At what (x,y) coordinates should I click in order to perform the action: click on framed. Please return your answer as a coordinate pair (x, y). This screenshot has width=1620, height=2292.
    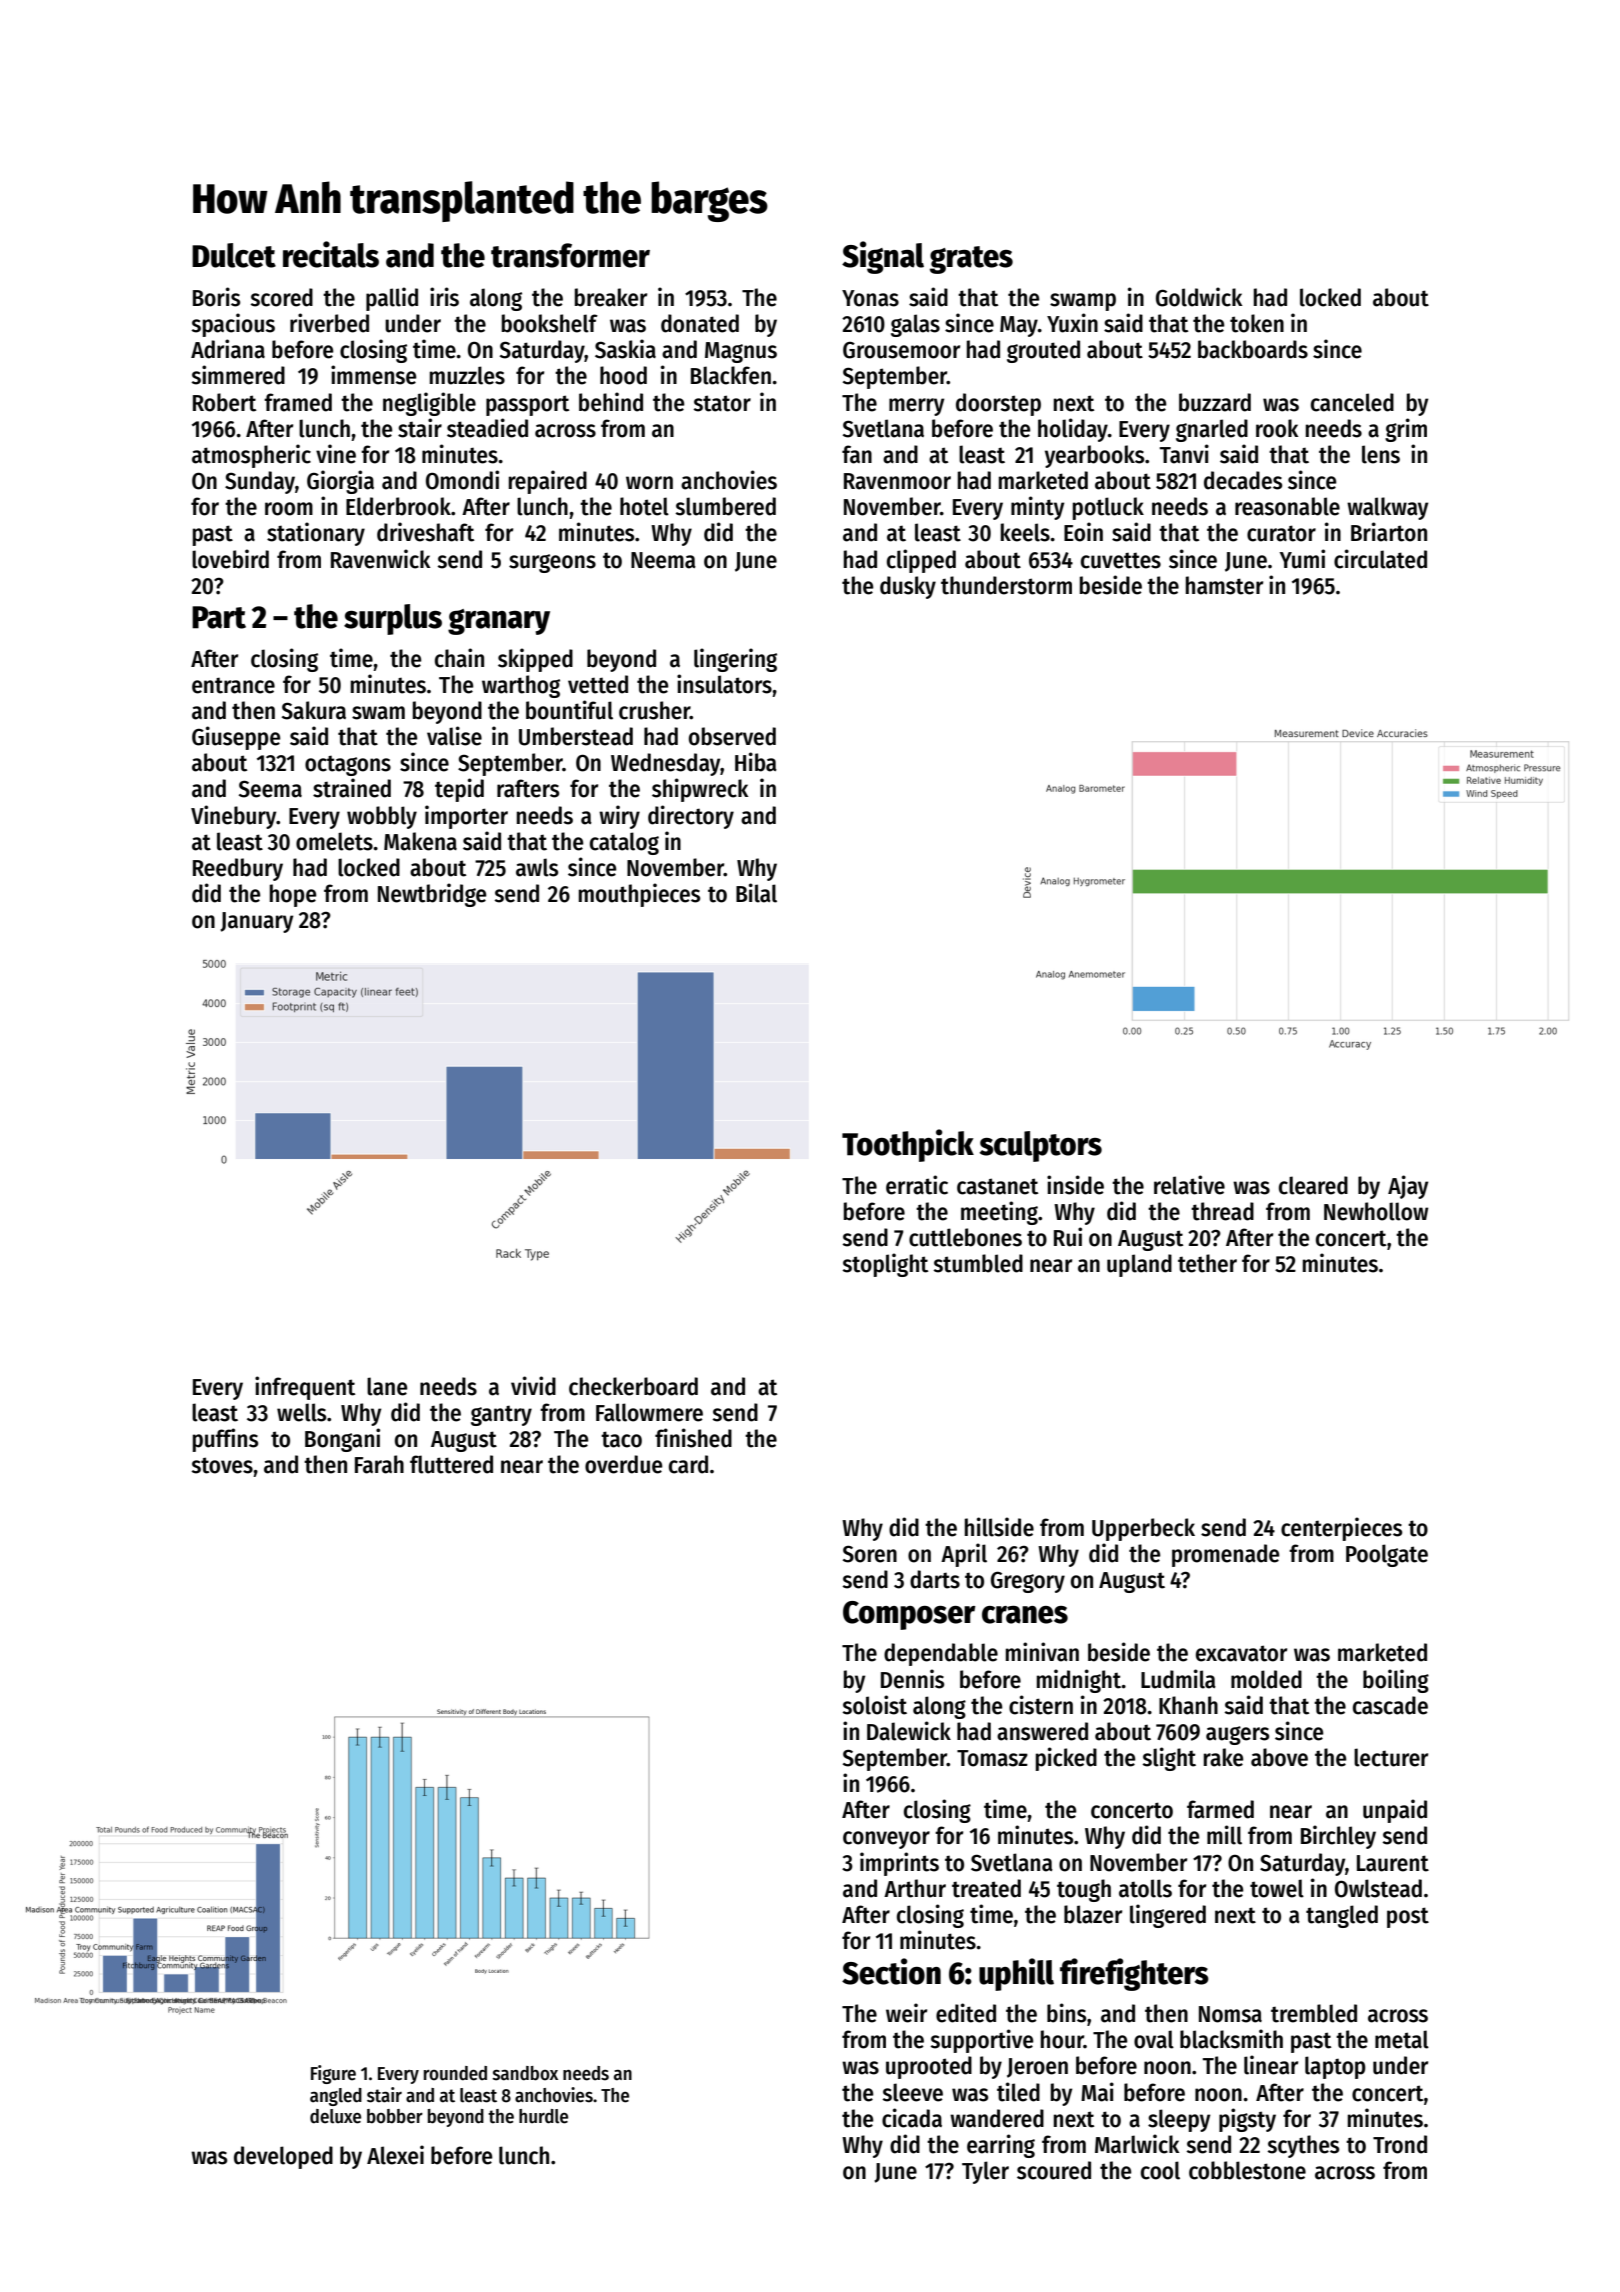
    Looking at the image, I should click on (298, 402).
